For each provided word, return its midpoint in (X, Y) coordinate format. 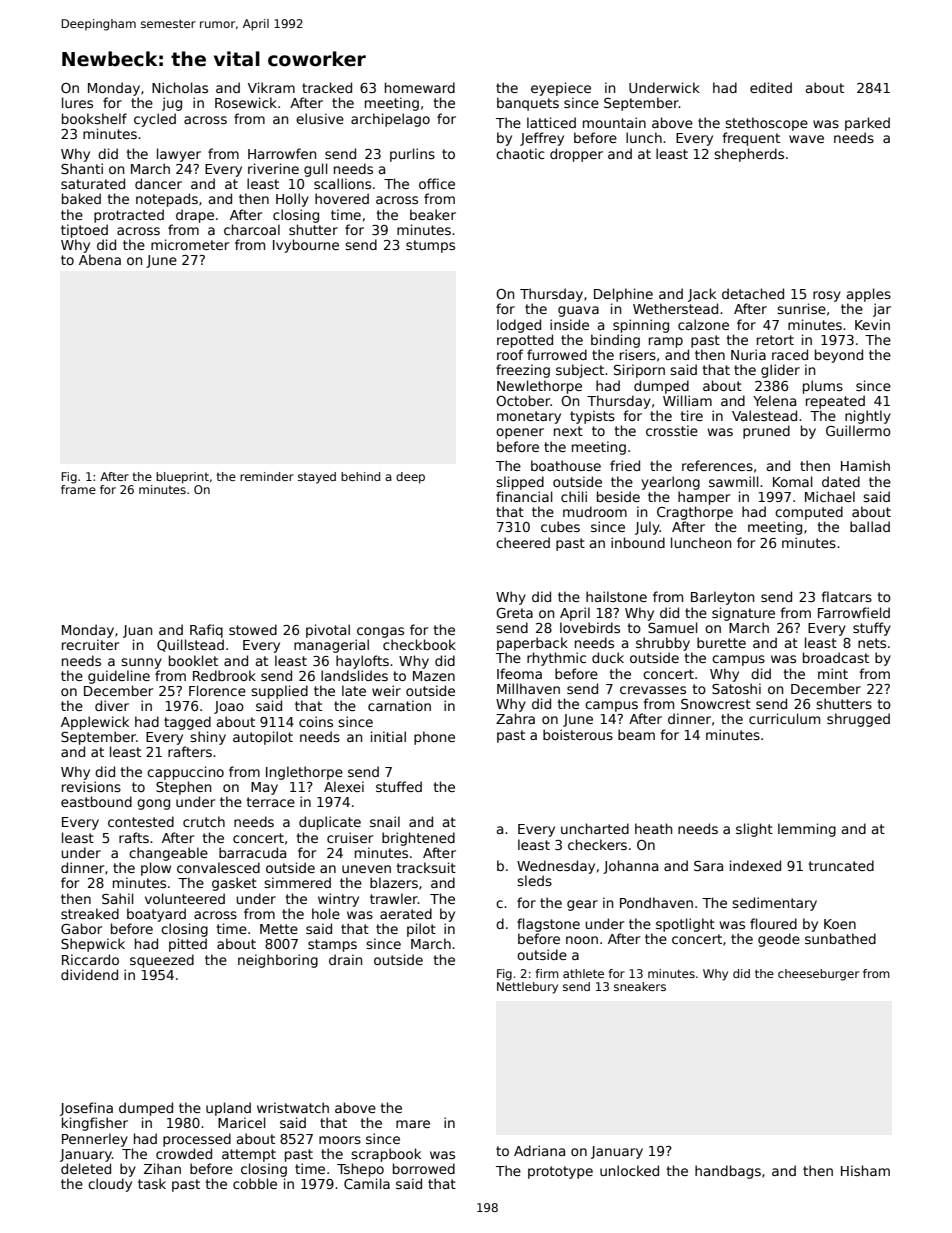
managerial (331, 646)
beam (636, 734)
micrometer (190, 244)
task (152, 1183)
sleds (534, 880)
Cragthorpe (695, 513)
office (437, 183)
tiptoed (84, 231)
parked (867, 124)
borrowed (424, 1168)
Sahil (118, 898)
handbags (728, 1172)
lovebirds (590, 627)
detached (753, 293)
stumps (430, 246)
